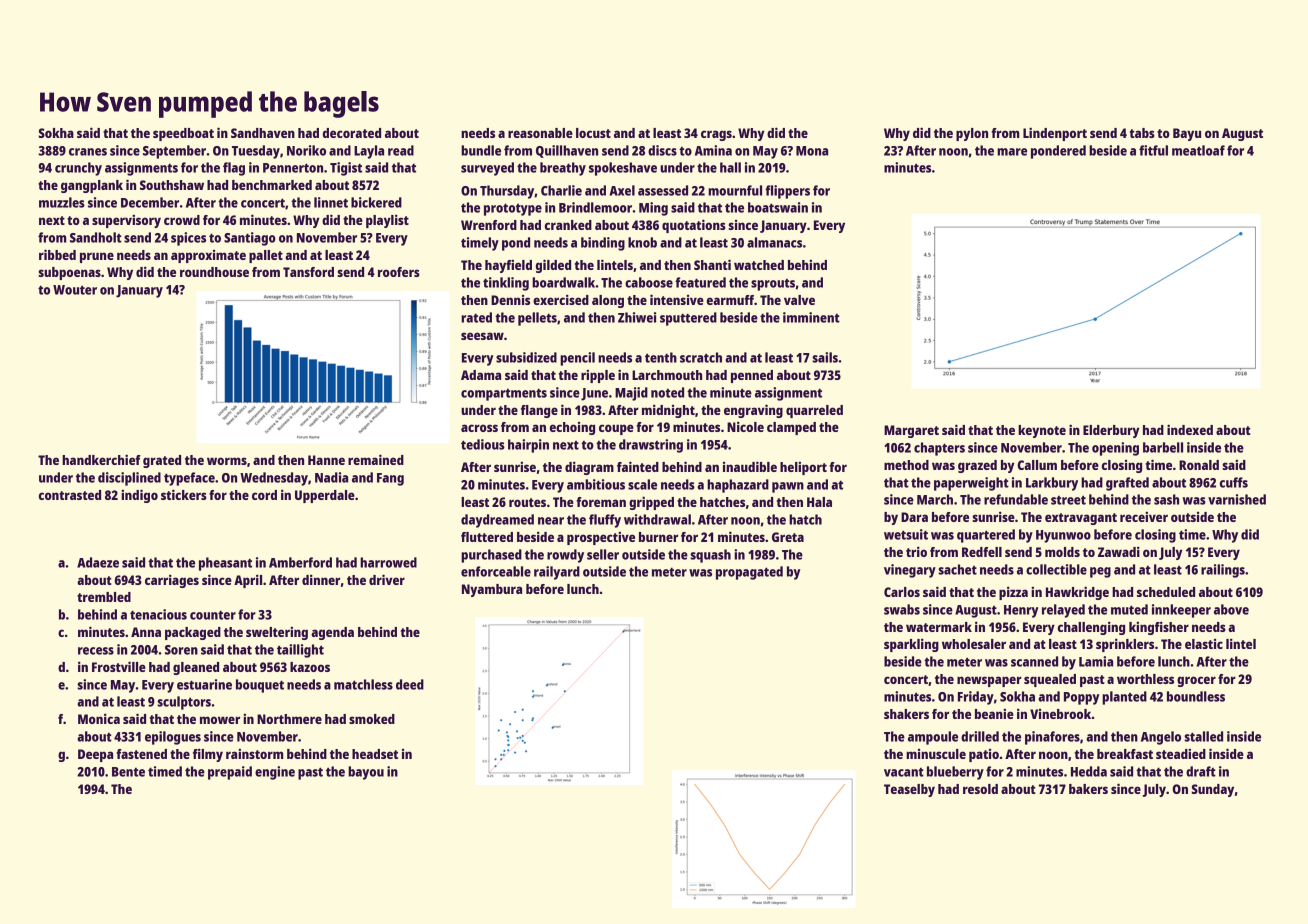 This screenshot has width=1308, height=924. I want to click on Nyambura, so click(492, 590).
